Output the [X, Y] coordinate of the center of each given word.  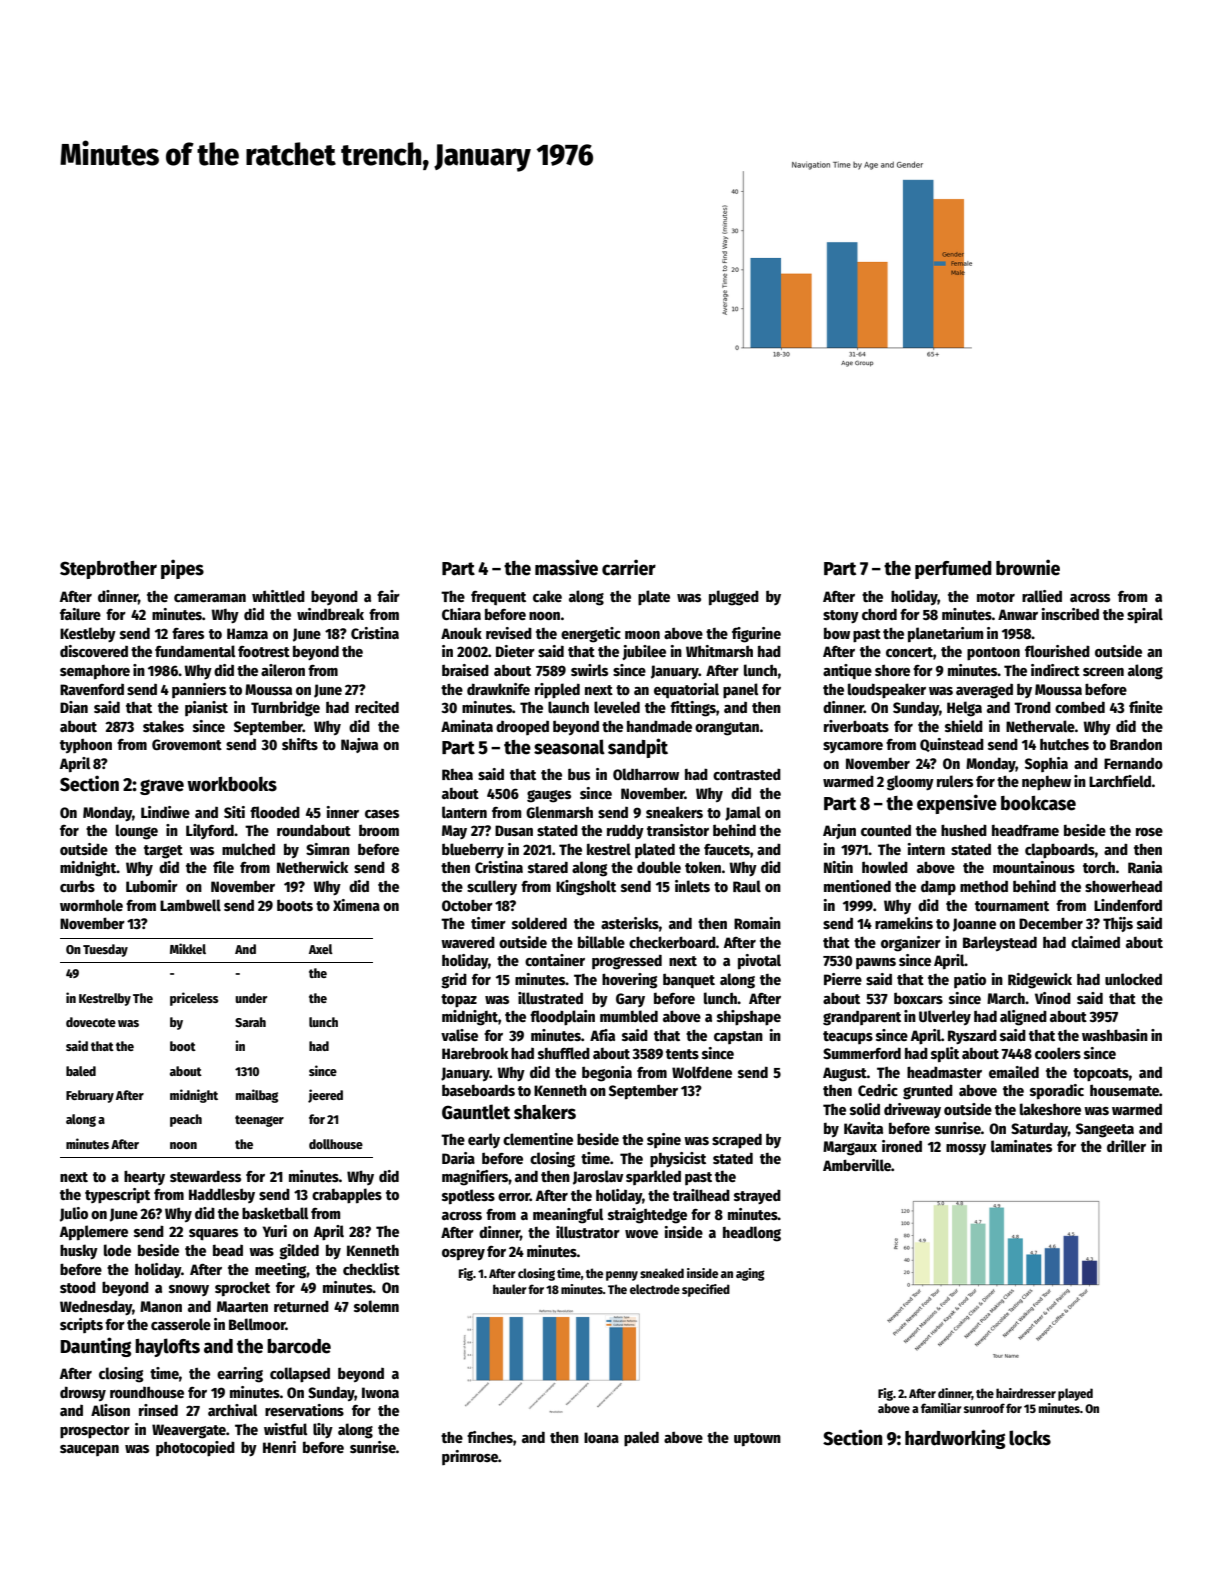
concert [909, 652]
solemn [376, 1306]
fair [388, 596]
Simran [328, 849]
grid [454, 981]
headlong [752, 1234]
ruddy [625, 831]
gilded [299, 1252]
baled [81, 1071]
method [984, 886]
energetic [591, 635]
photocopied [195, 1448]
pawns [876, 963]
